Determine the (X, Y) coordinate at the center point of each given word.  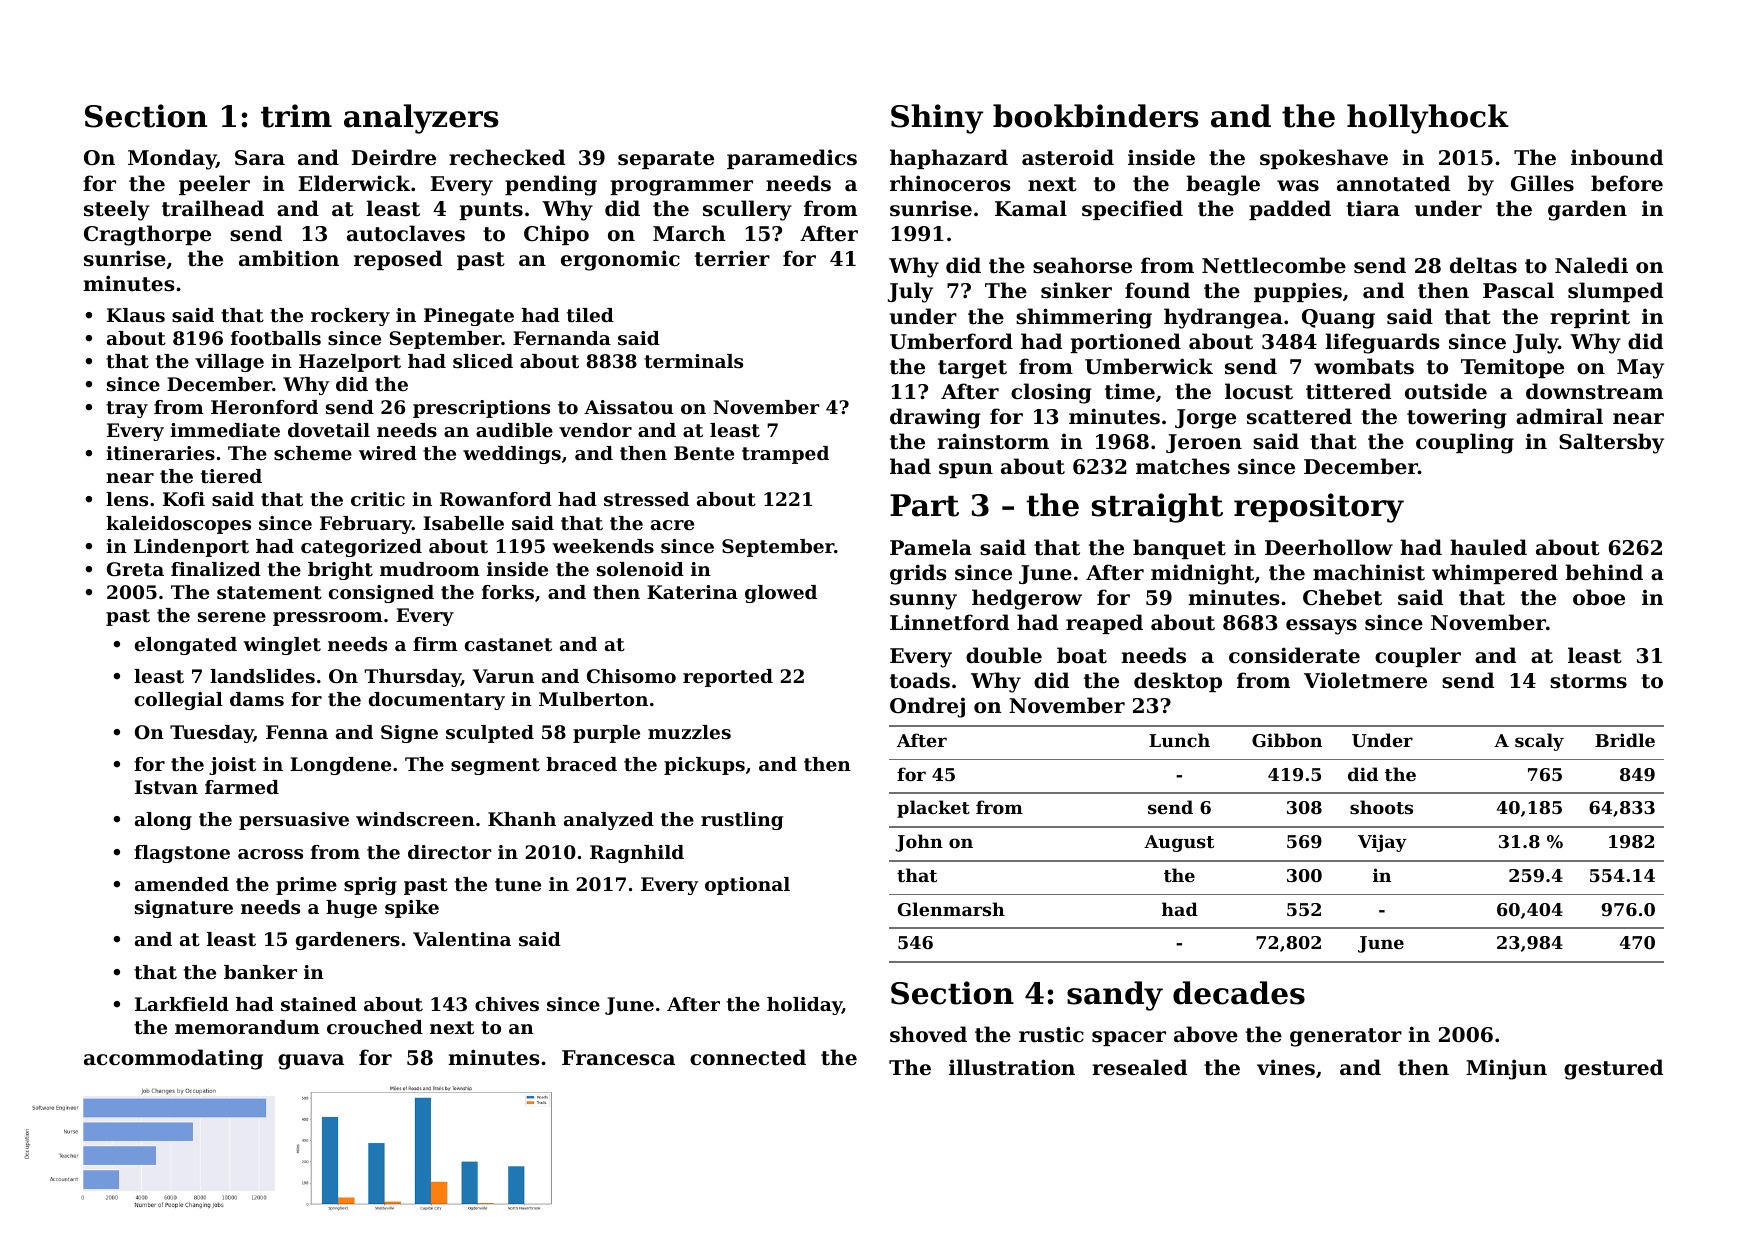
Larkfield (182, 1004)
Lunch (1179, 740)
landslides (262, 676)
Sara (260, 158)
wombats (1364, 366)
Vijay (1382, 843)
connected (748, 1057)
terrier (732, 258)
